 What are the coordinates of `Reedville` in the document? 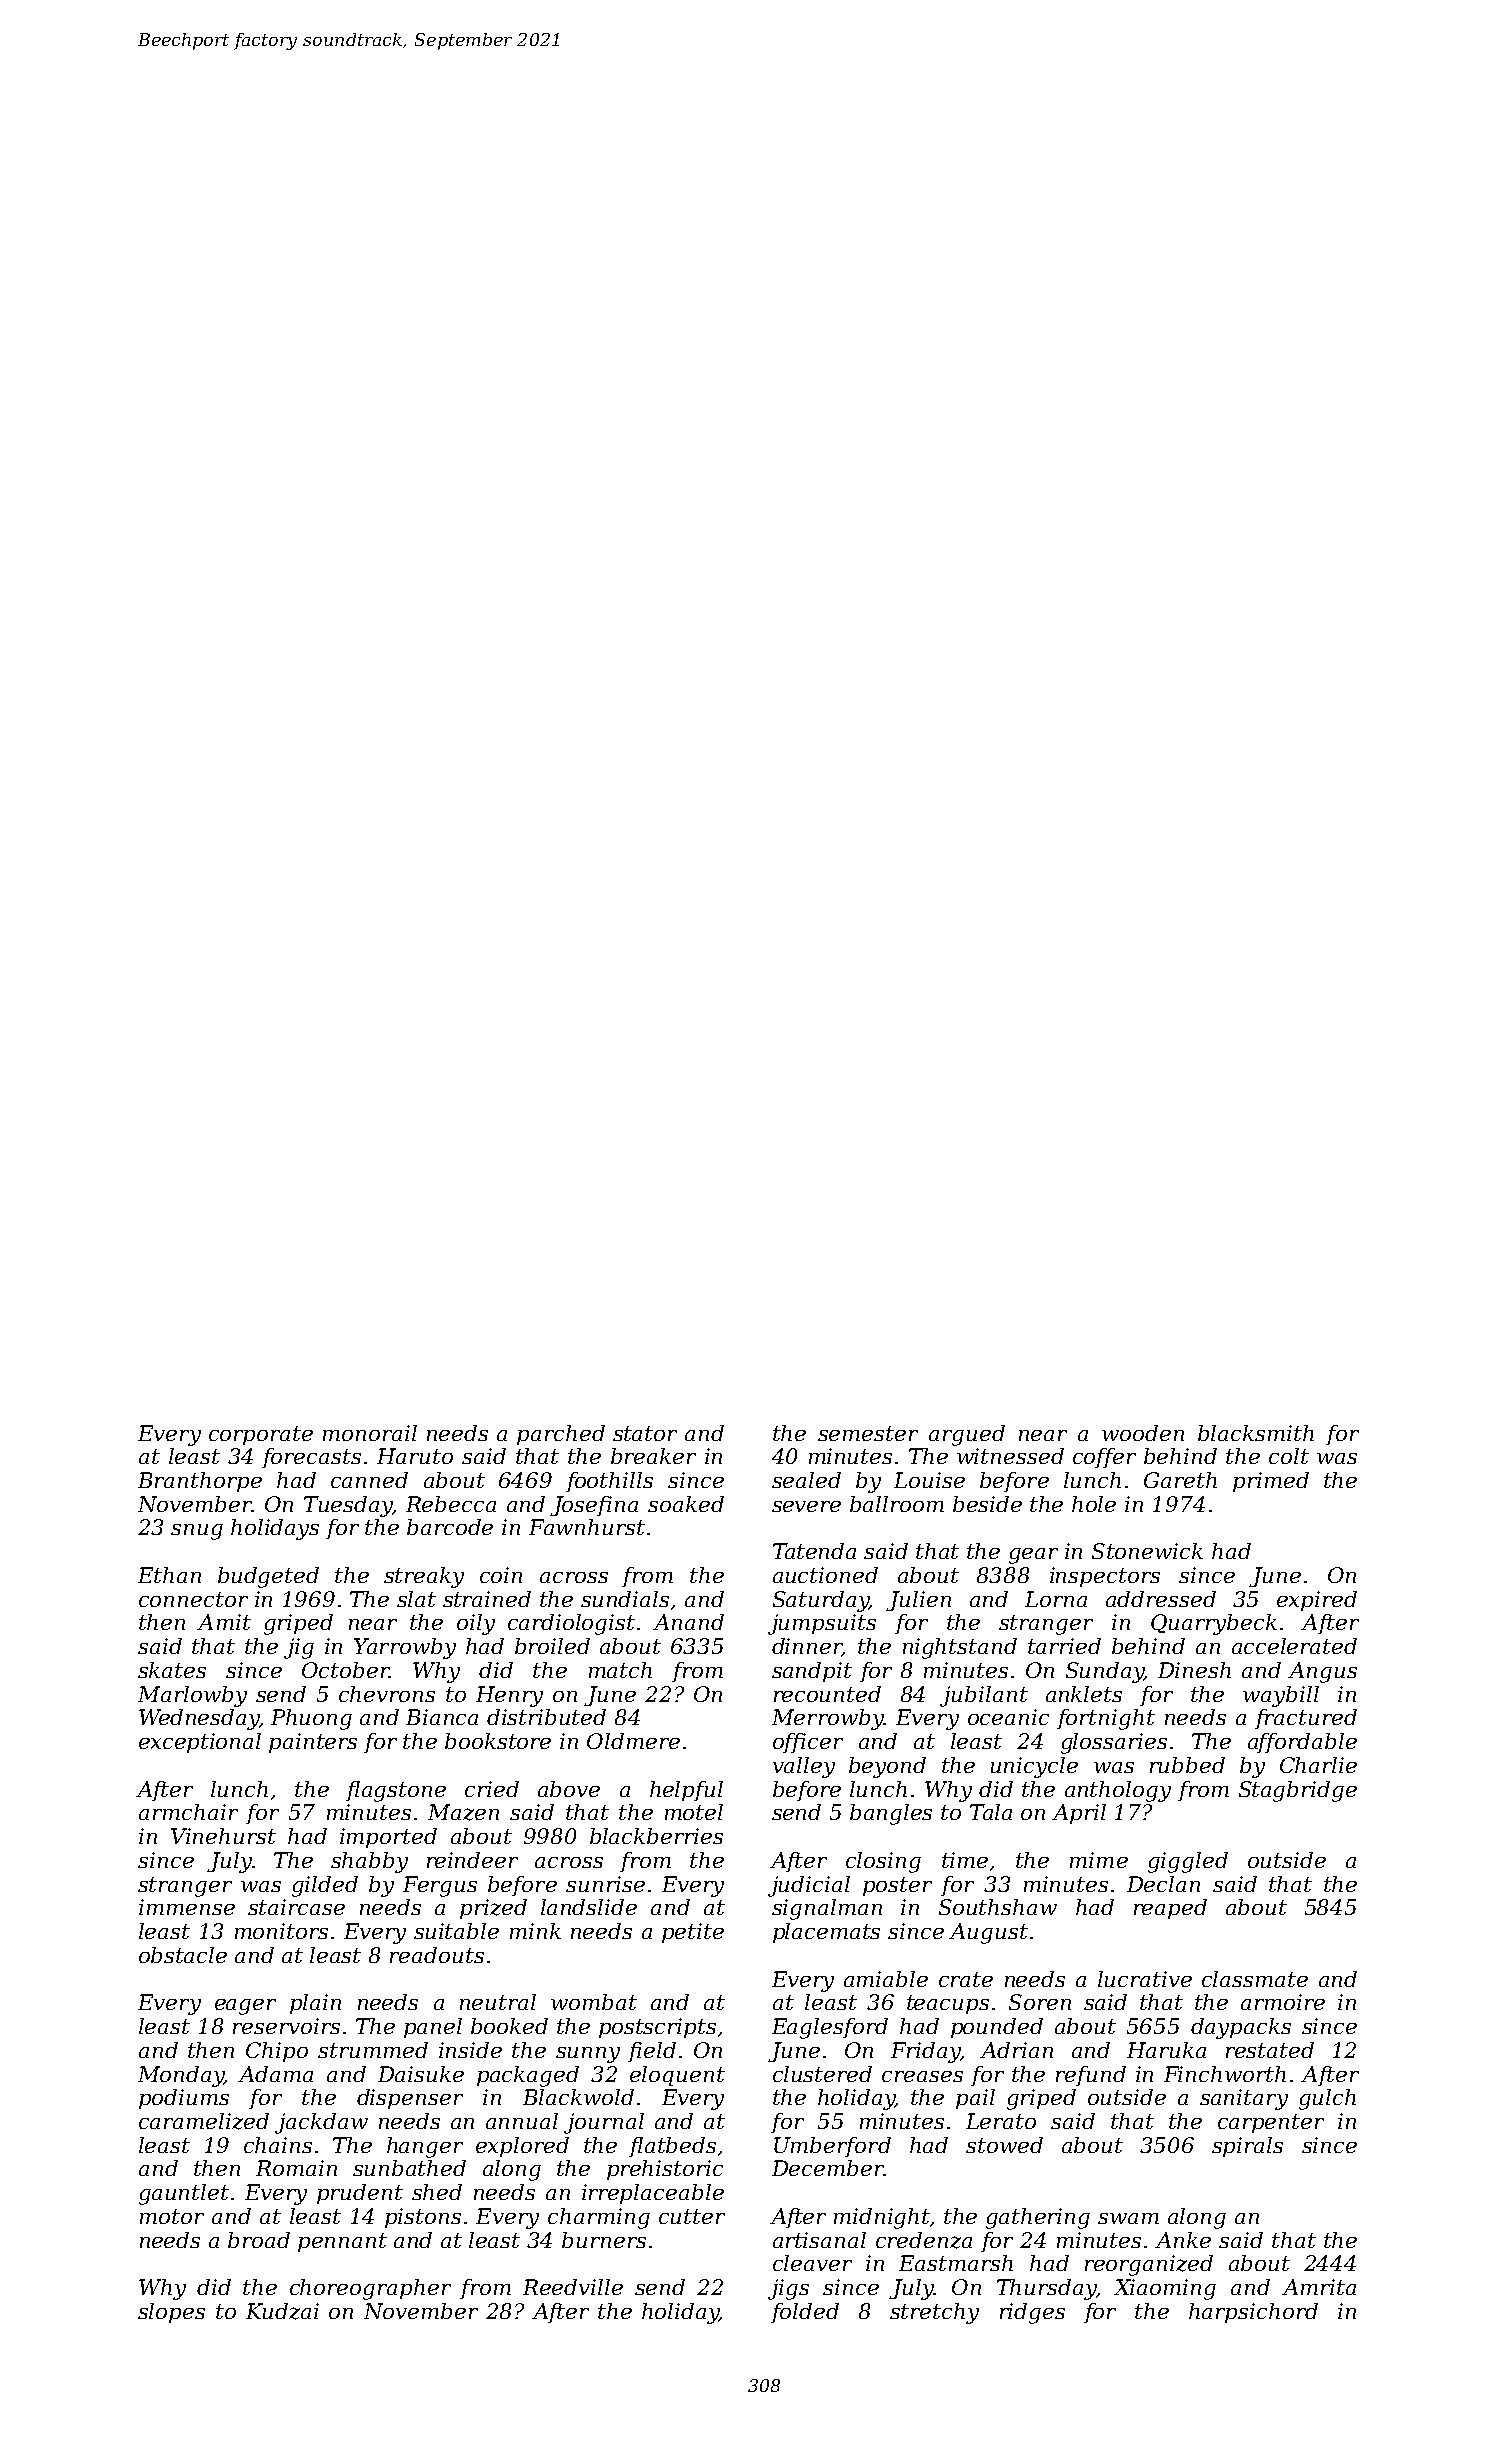 It's located at (573, 2287).
